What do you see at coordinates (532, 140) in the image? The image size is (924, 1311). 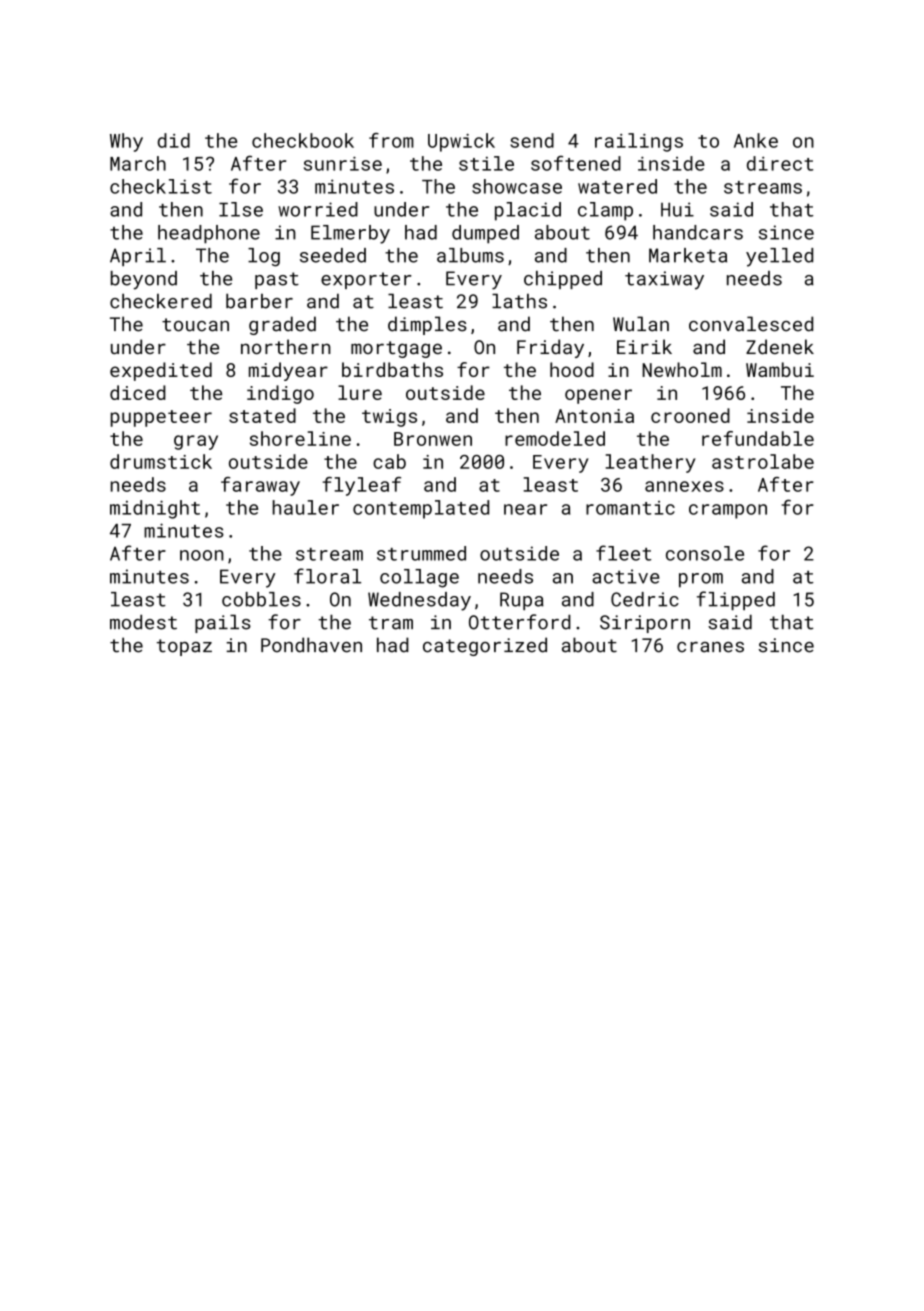 I see `send` at bounding box center [532, 140].
